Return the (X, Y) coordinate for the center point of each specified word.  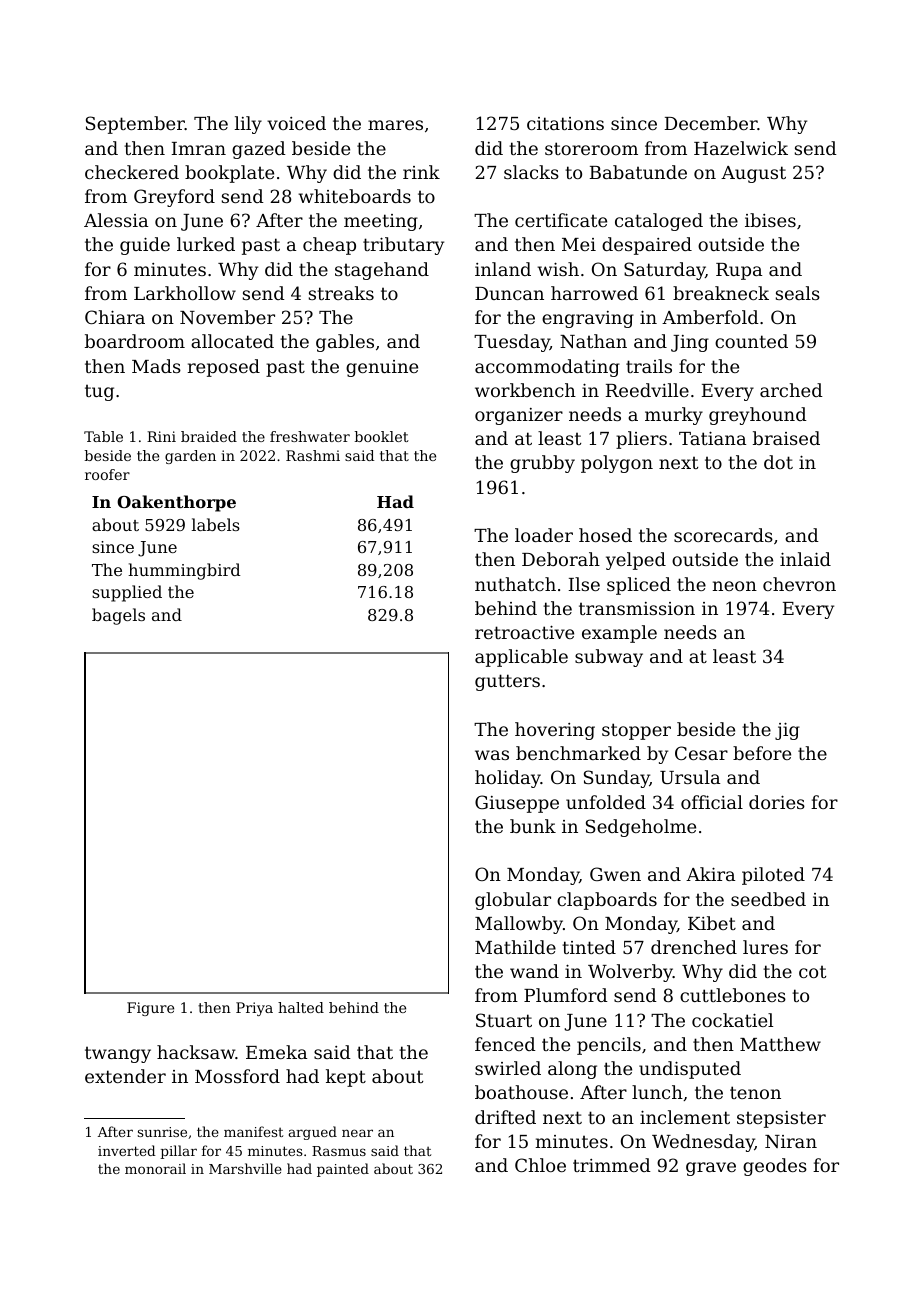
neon (735, 586)
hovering (555, 731)
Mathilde (515, 947)
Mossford (237, 1076)
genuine (382, 368)
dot (778, 462)
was (492, 755)
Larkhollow (185, 293)
